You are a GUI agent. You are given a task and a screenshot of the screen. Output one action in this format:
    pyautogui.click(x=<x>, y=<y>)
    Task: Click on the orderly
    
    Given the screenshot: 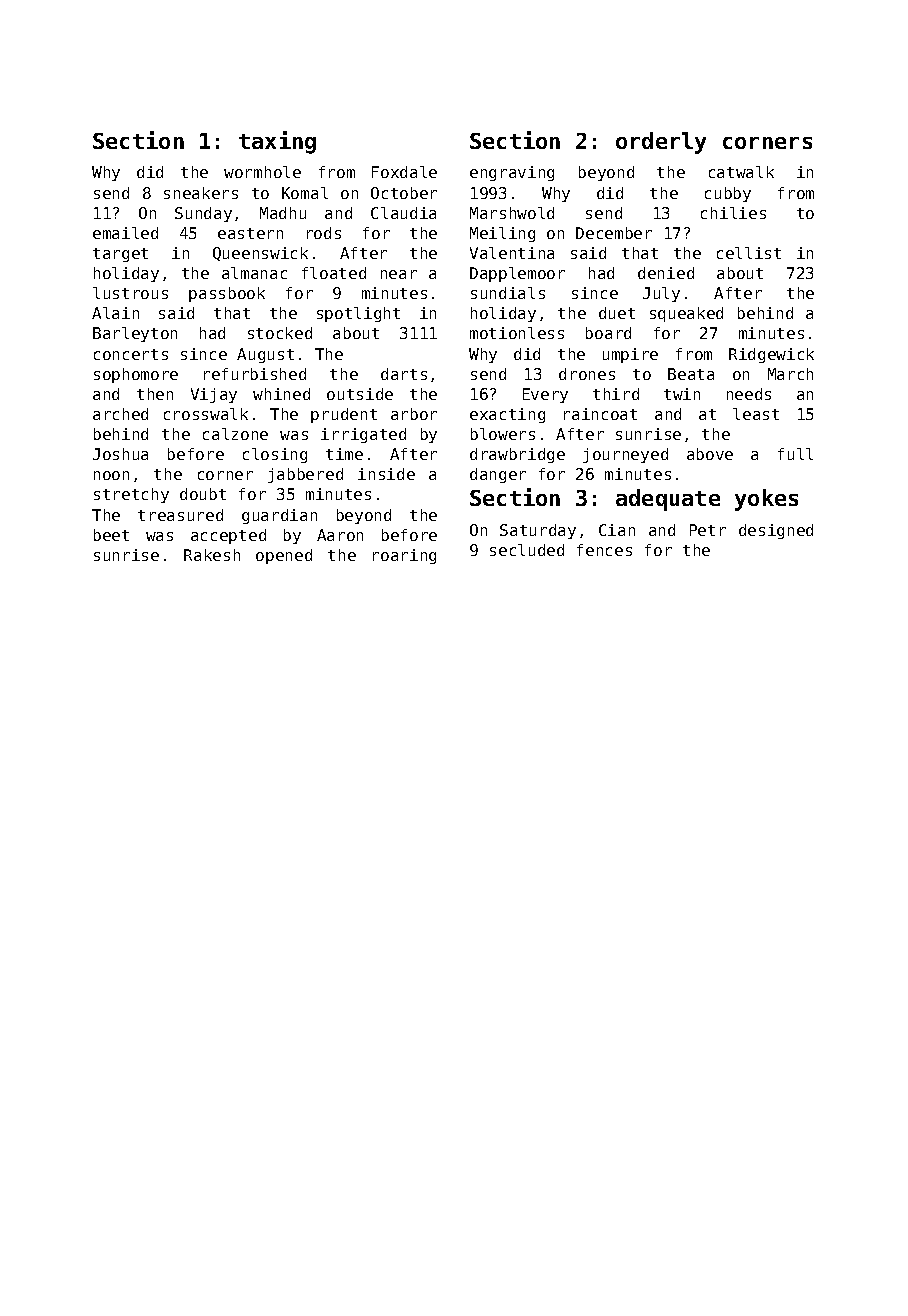 What is the action you would take?
    pyautogui.click(x=661, y=143)
